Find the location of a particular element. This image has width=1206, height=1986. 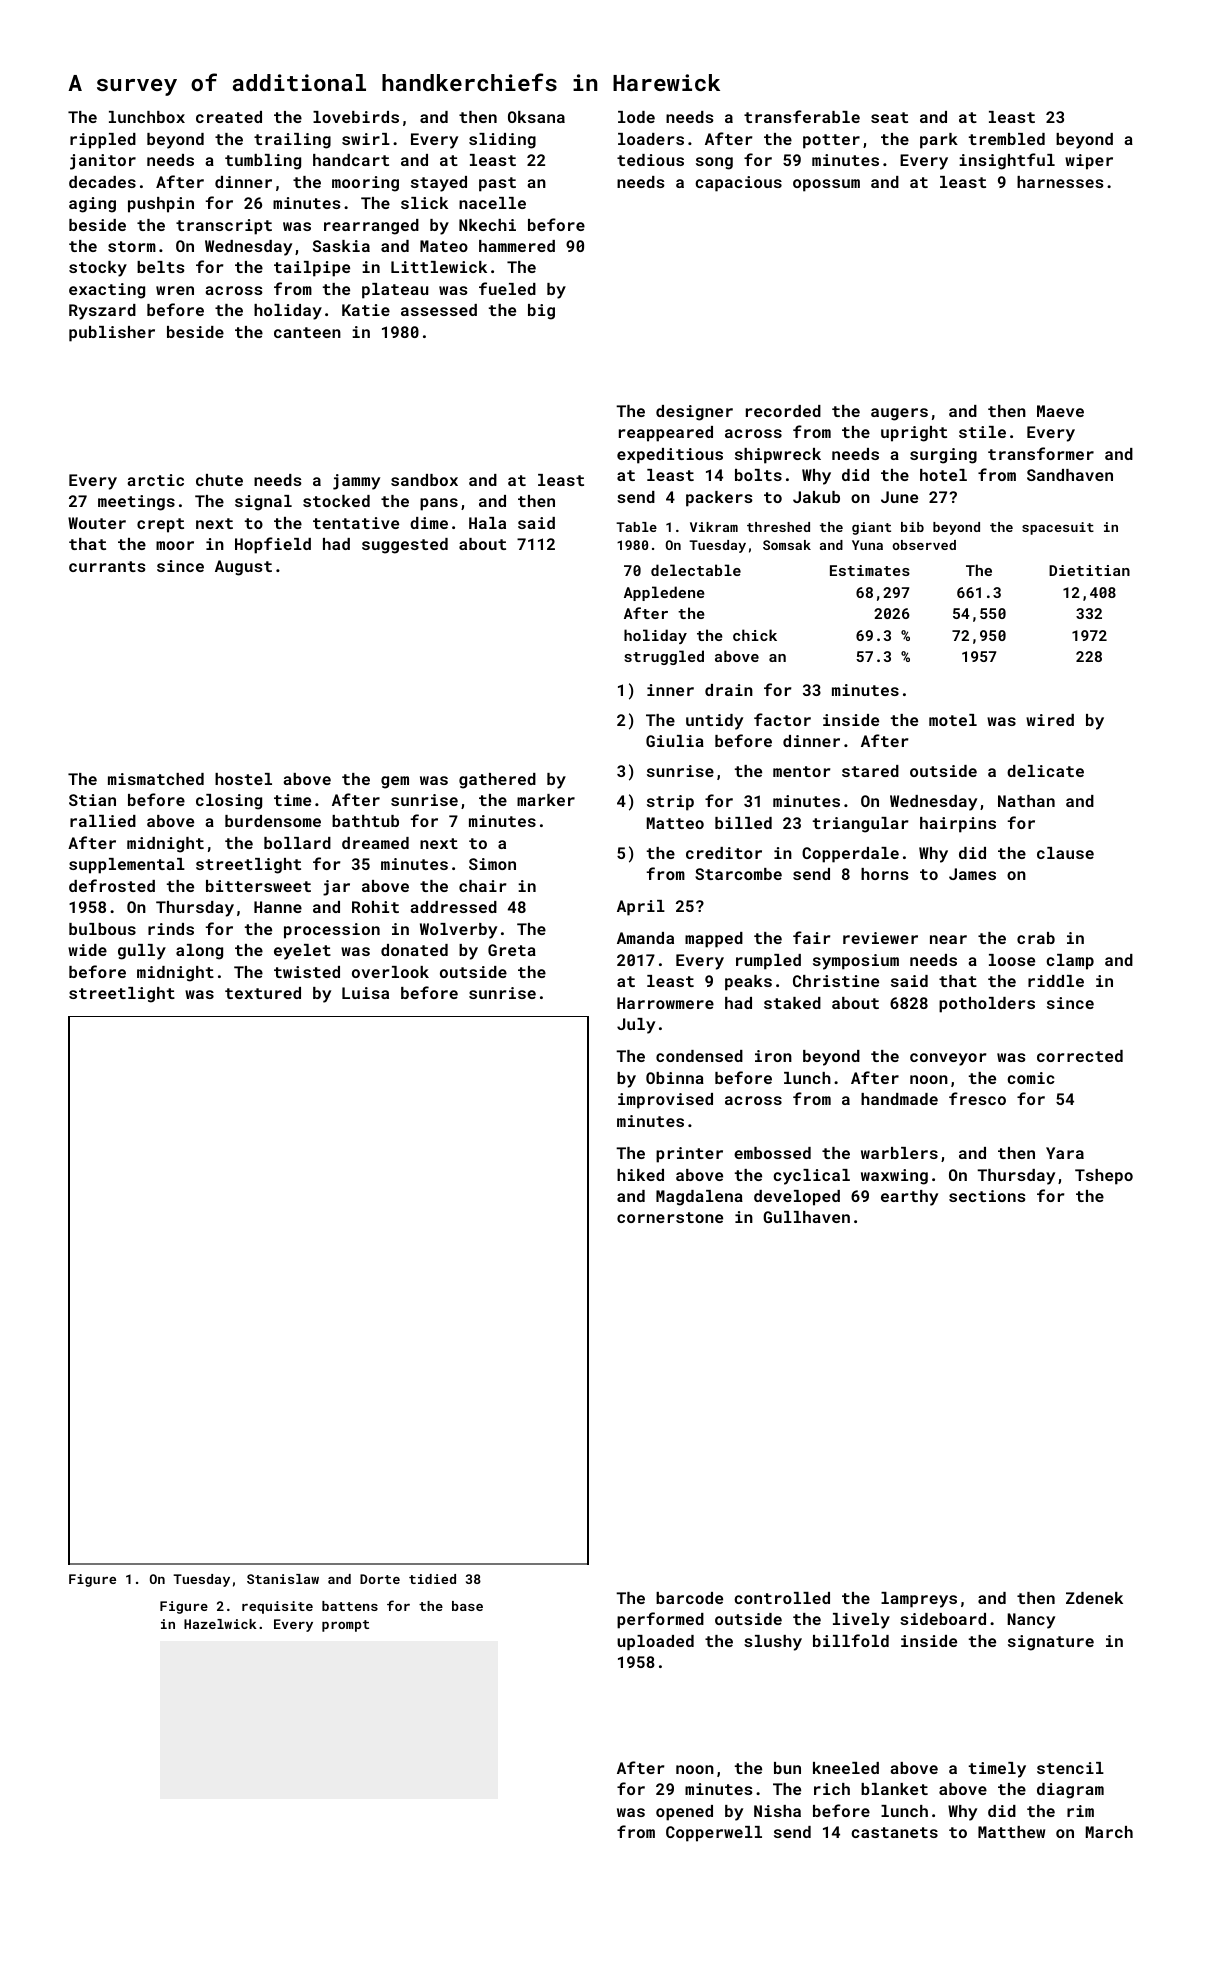

Oksana is located at coordinates (536, 117).
